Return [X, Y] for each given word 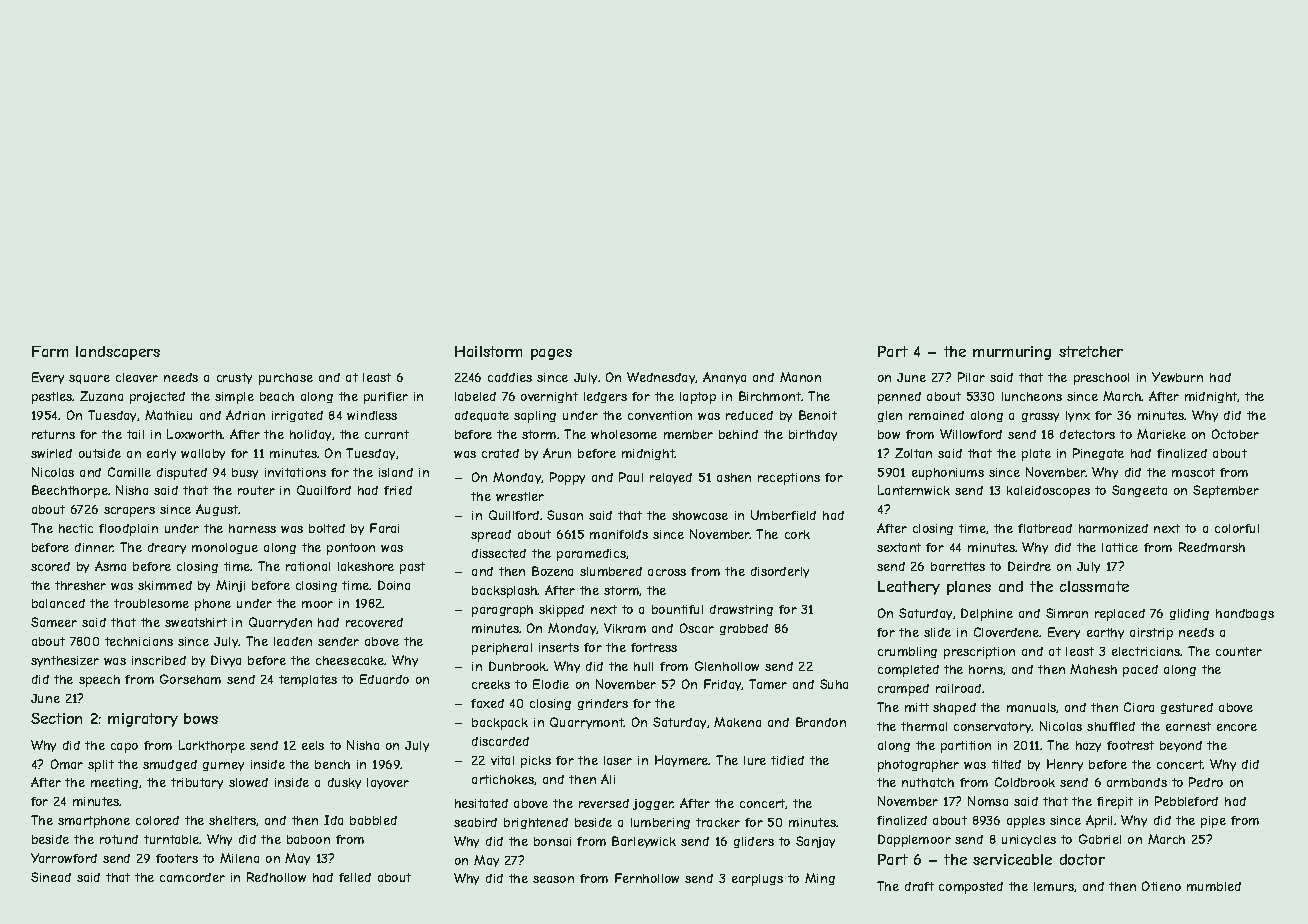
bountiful [677, 609]
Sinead [51, 877]
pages [551, 354]
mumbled [1214, 886]
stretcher [1091, 351]
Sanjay [815, 842]
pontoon [351, 549]
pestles [52, 398]
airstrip [1151, 634]
